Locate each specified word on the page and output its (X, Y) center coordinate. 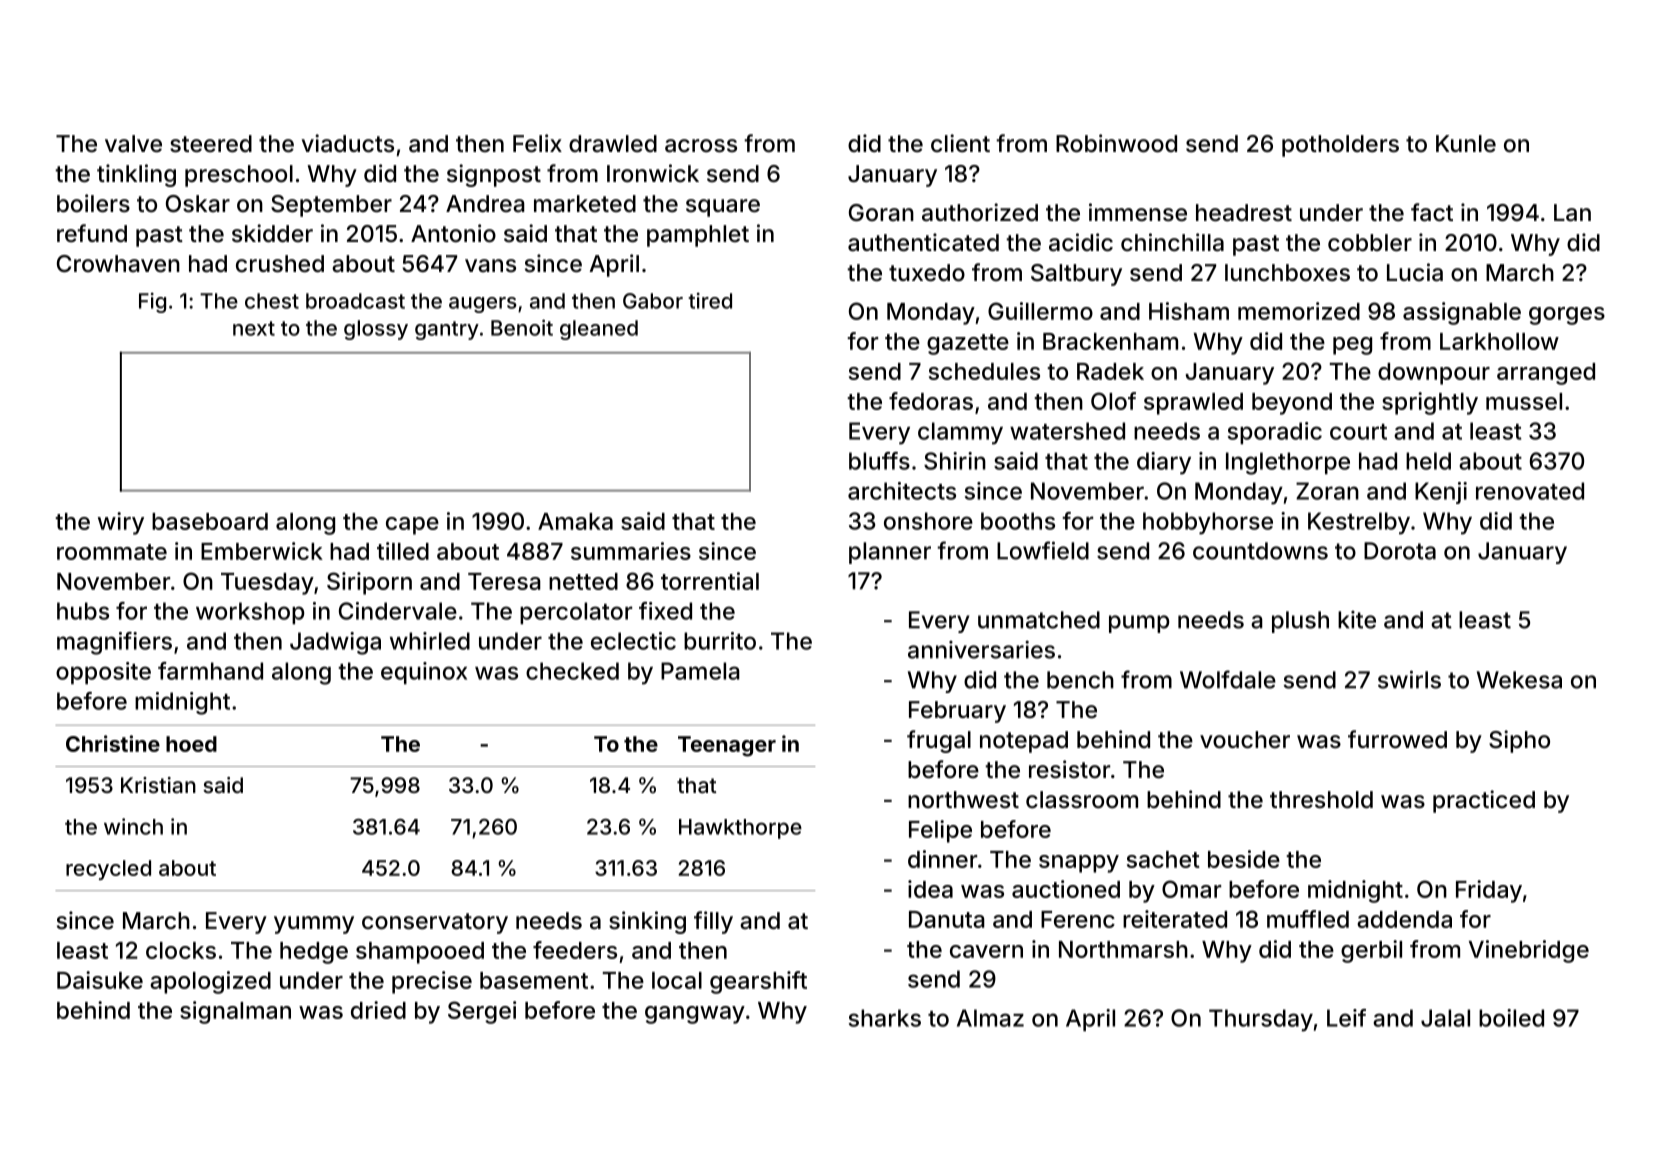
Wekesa (1519, 680)
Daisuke (100, 980)
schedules (984, 371)
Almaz (990, 1018)
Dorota (1400, 551)
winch (133, 826)
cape (412, 526)
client (960, 143)
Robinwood (1116, 143)
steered (211, 144)
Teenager (727, 746)
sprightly (1430, 403)
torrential (710, 581)
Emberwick (262, 551)
